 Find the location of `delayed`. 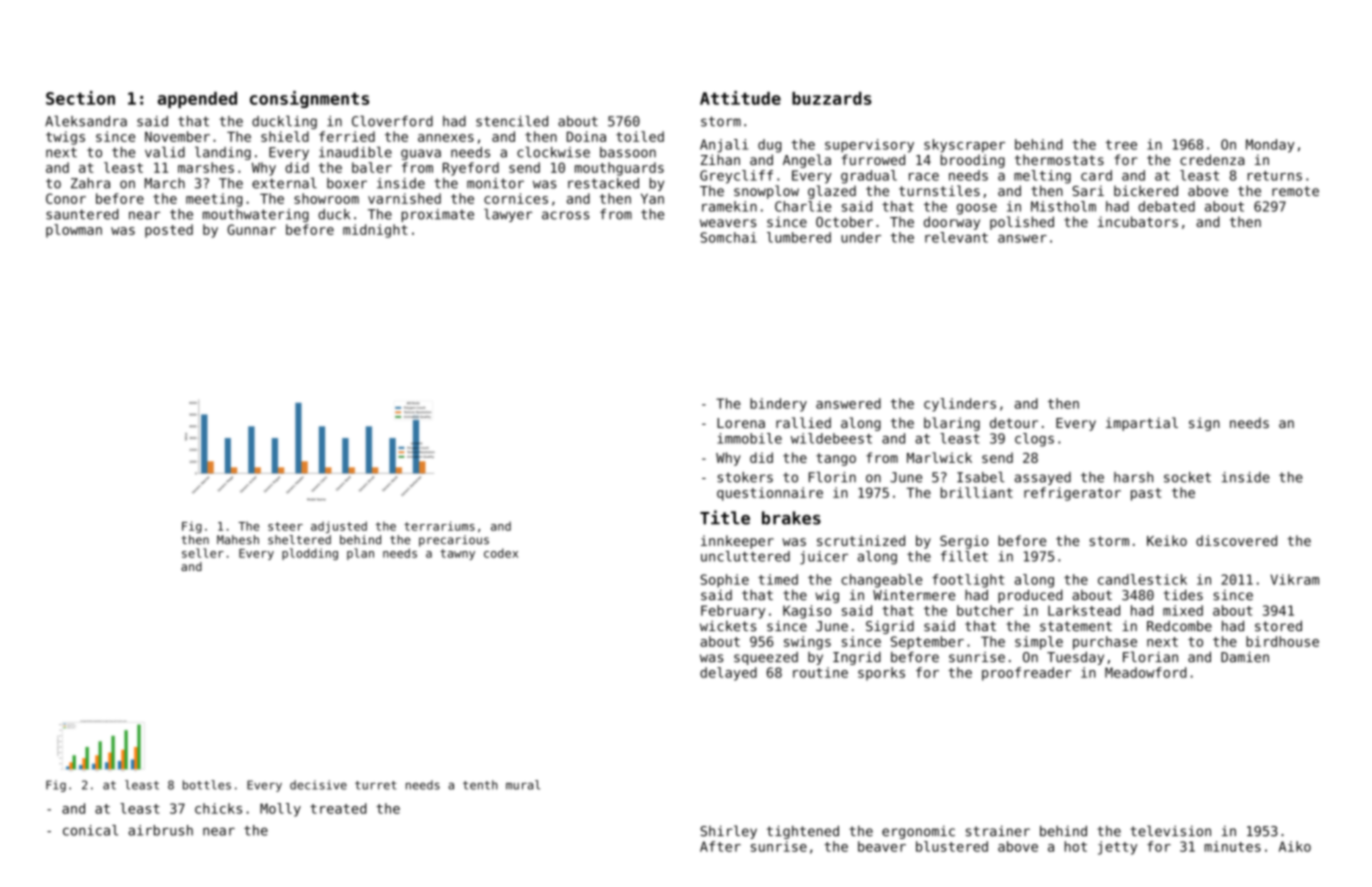

delayed is located at coordinates (728, 674).
